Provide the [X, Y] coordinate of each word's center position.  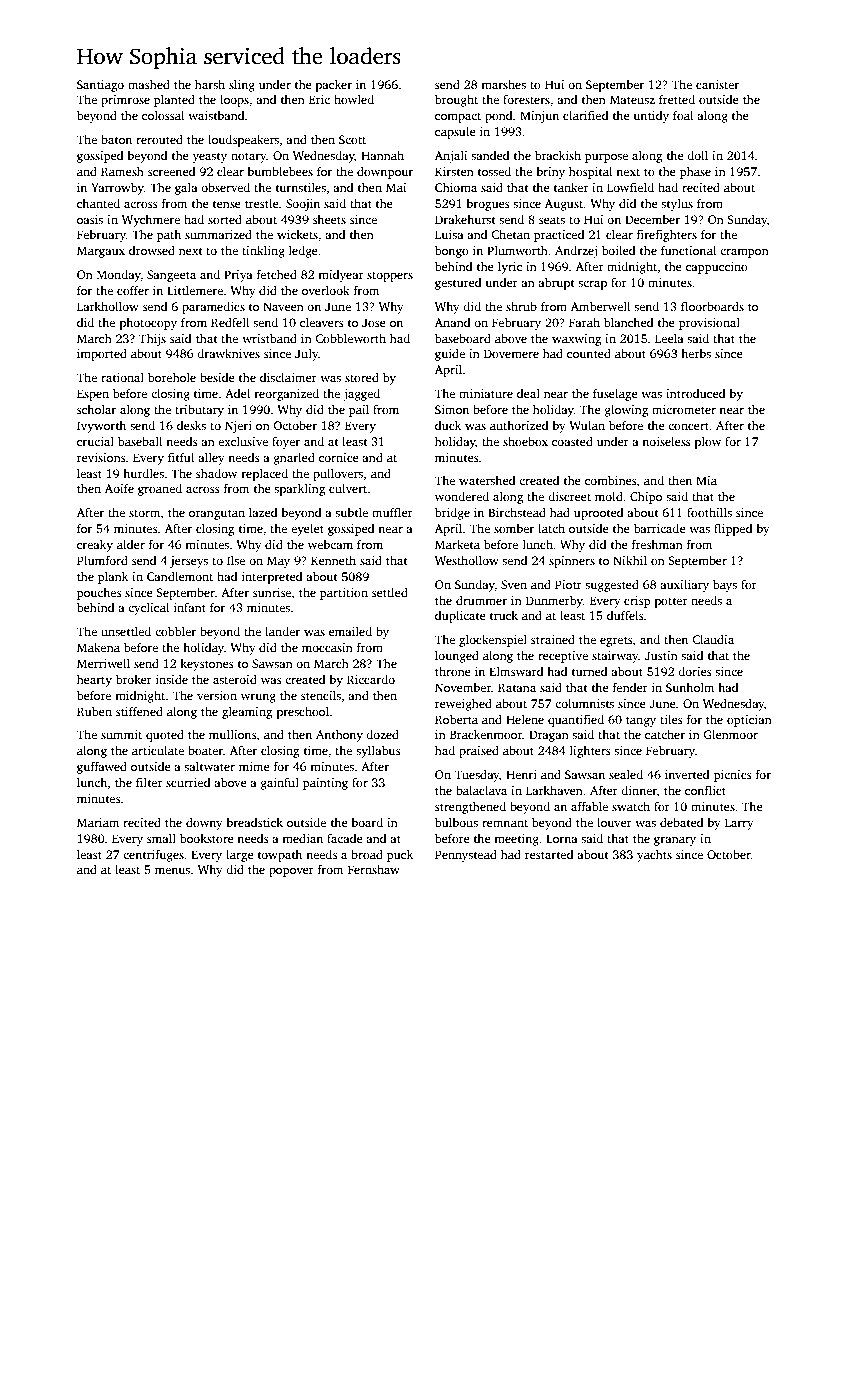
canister [717, 84]
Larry [739, 824]
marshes [503, 84]
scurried [188, 782]
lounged [457, 657]
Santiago [100, 86]
